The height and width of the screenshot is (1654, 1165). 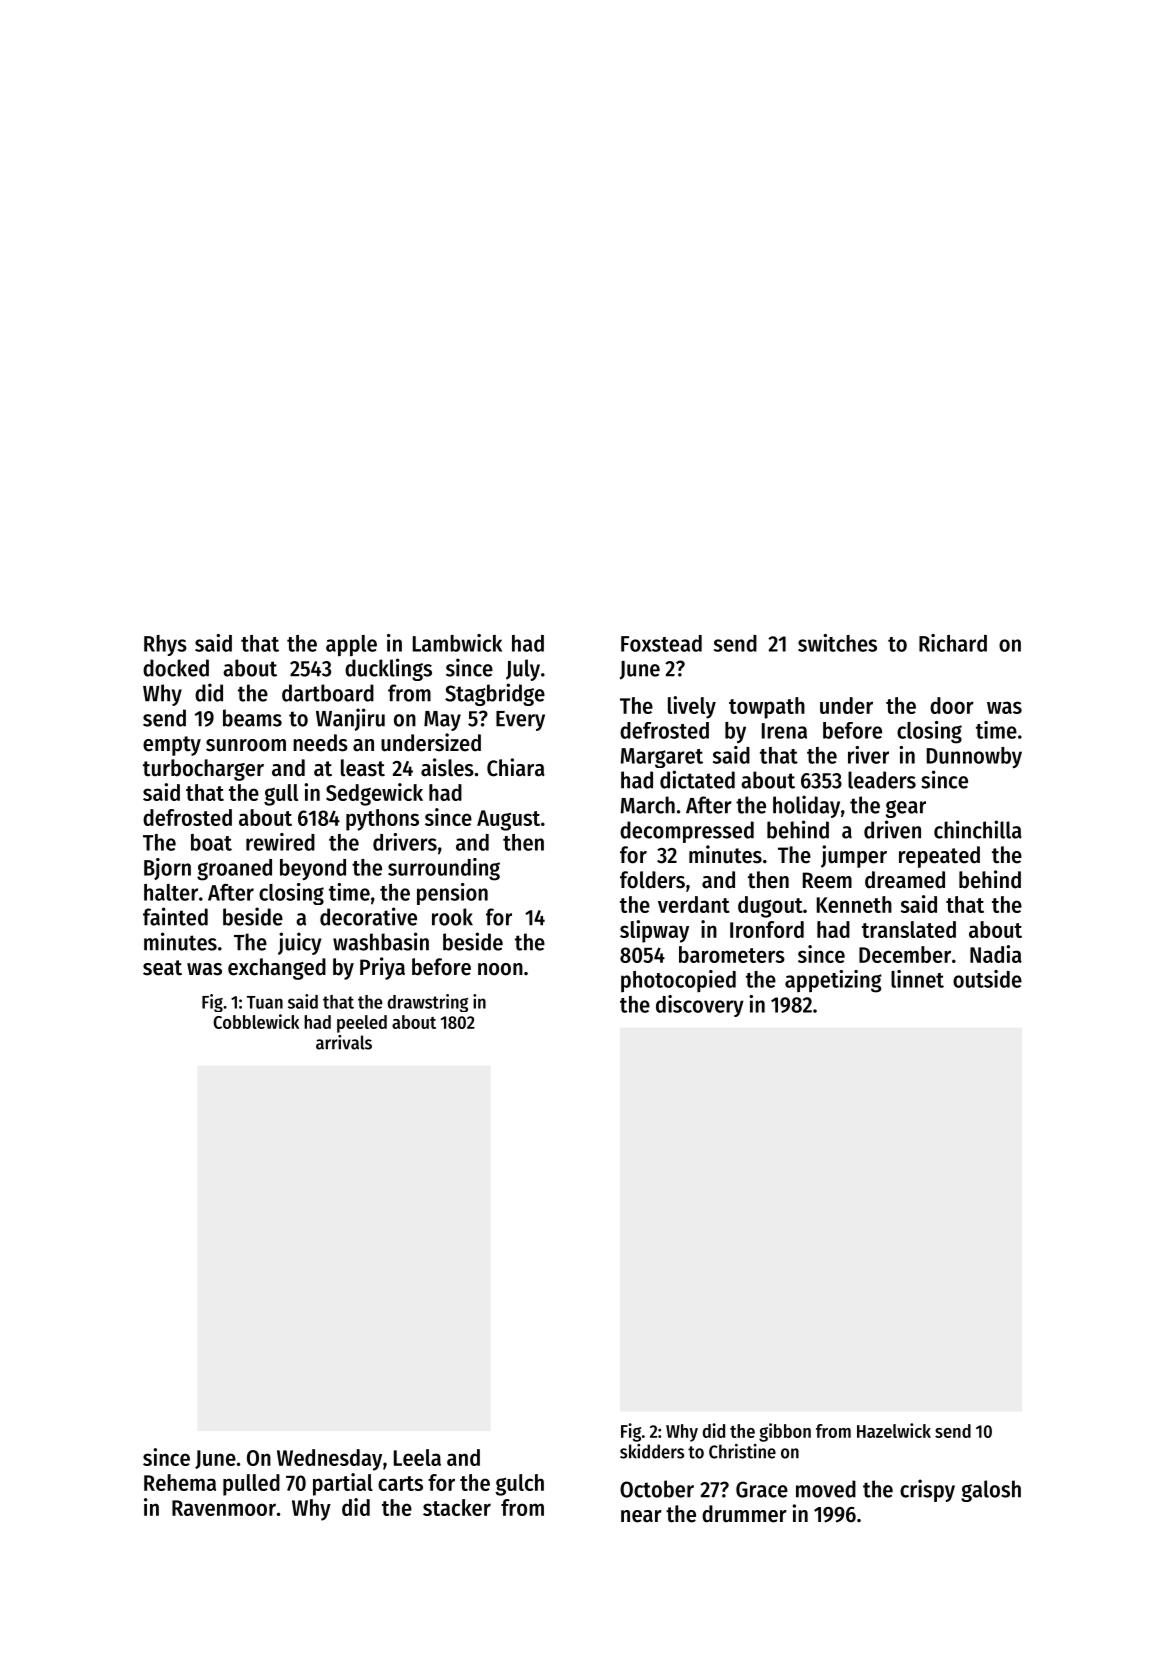 What do you see at coordinates (785, 1432) in the screenshot?
I see `gibbon` at bounding box center [785, 1432].
